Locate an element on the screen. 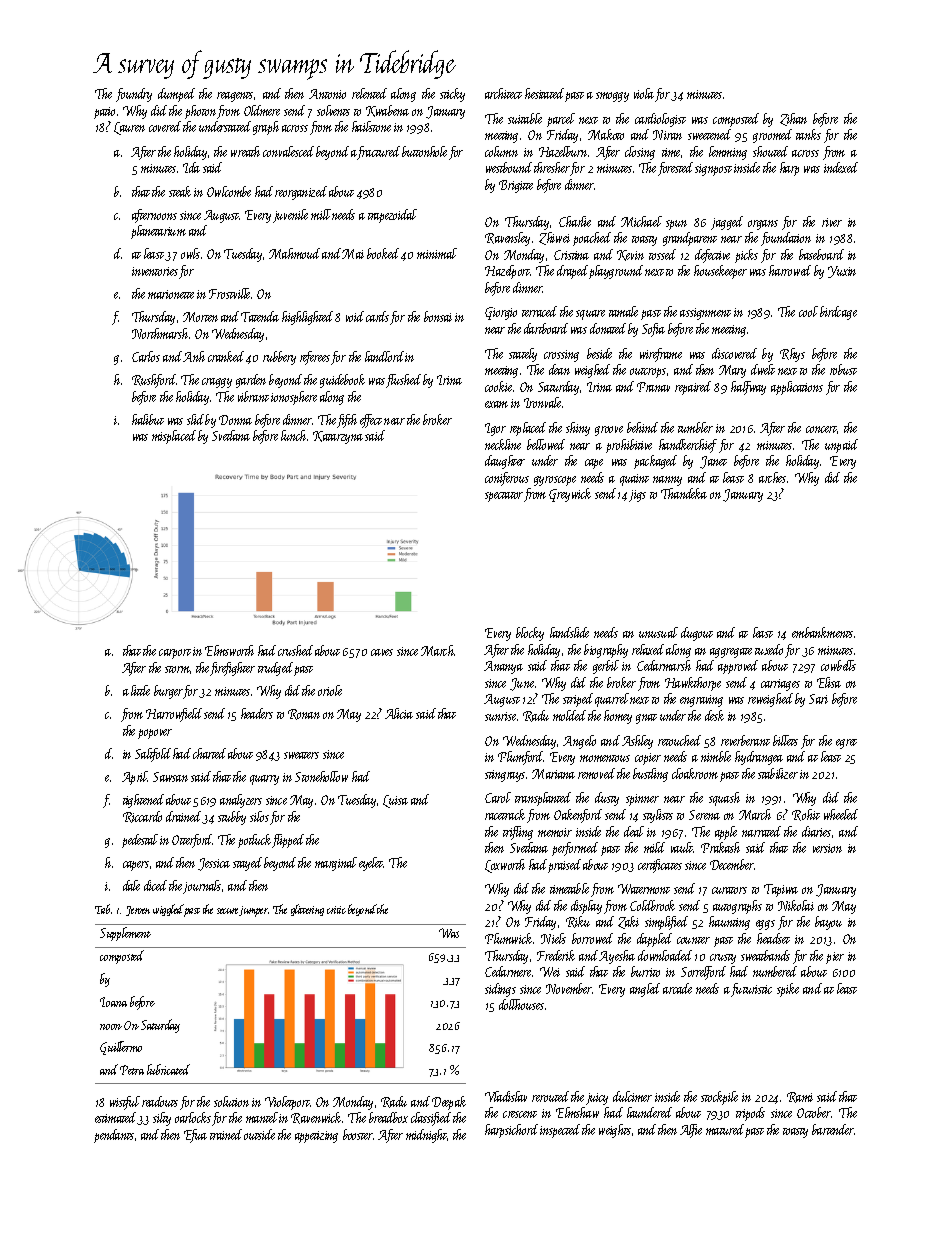 The height and width of the screenshot is (1233, 952). Zihan is located at coordinates (793, 119).
